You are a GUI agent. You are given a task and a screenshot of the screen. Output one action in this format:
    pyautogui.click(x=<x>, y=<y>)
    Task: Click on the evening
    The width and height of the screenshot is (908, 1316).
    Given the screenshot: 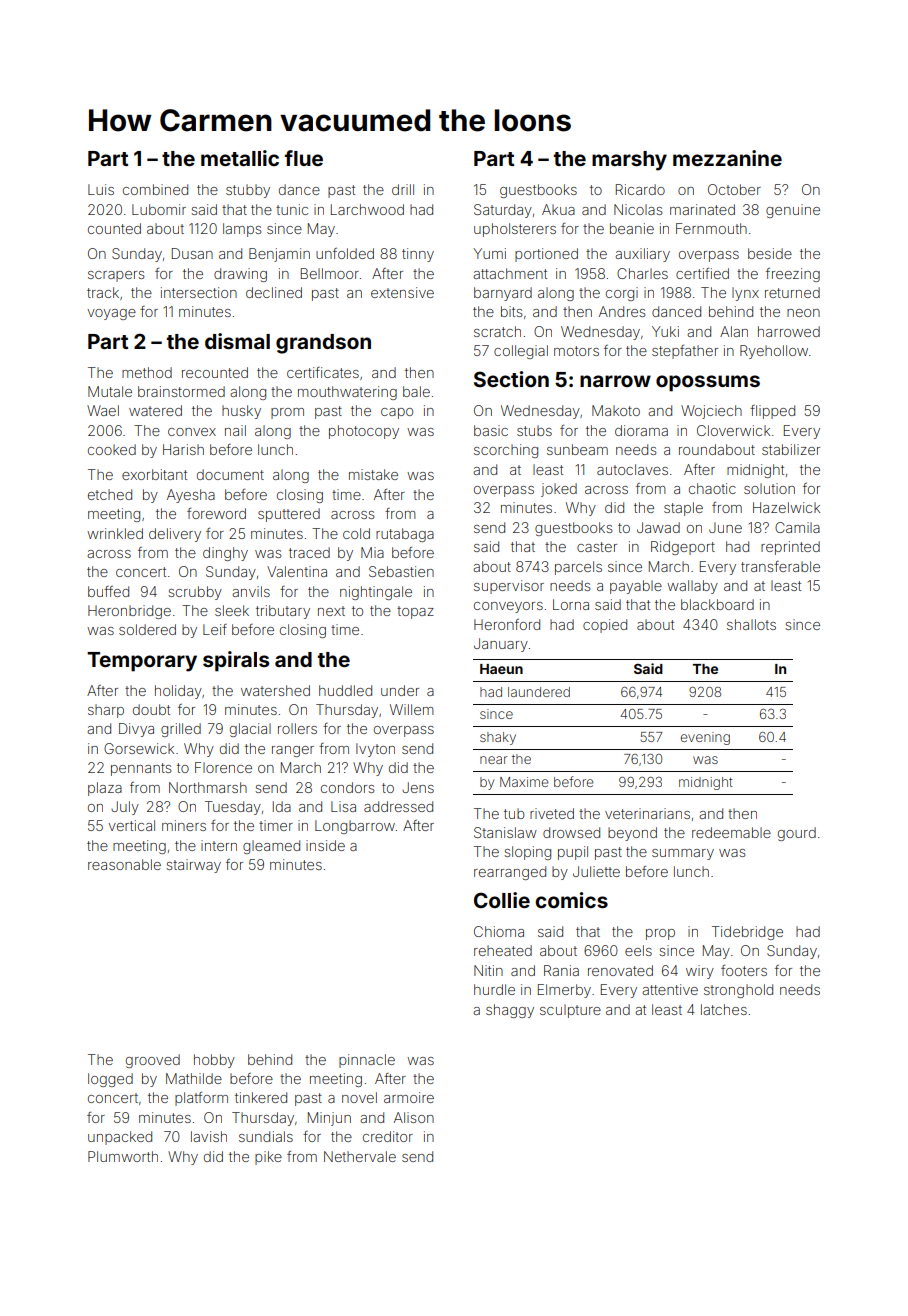 What is the action you would take?
    pyautogui.click(x=705, y=738)
